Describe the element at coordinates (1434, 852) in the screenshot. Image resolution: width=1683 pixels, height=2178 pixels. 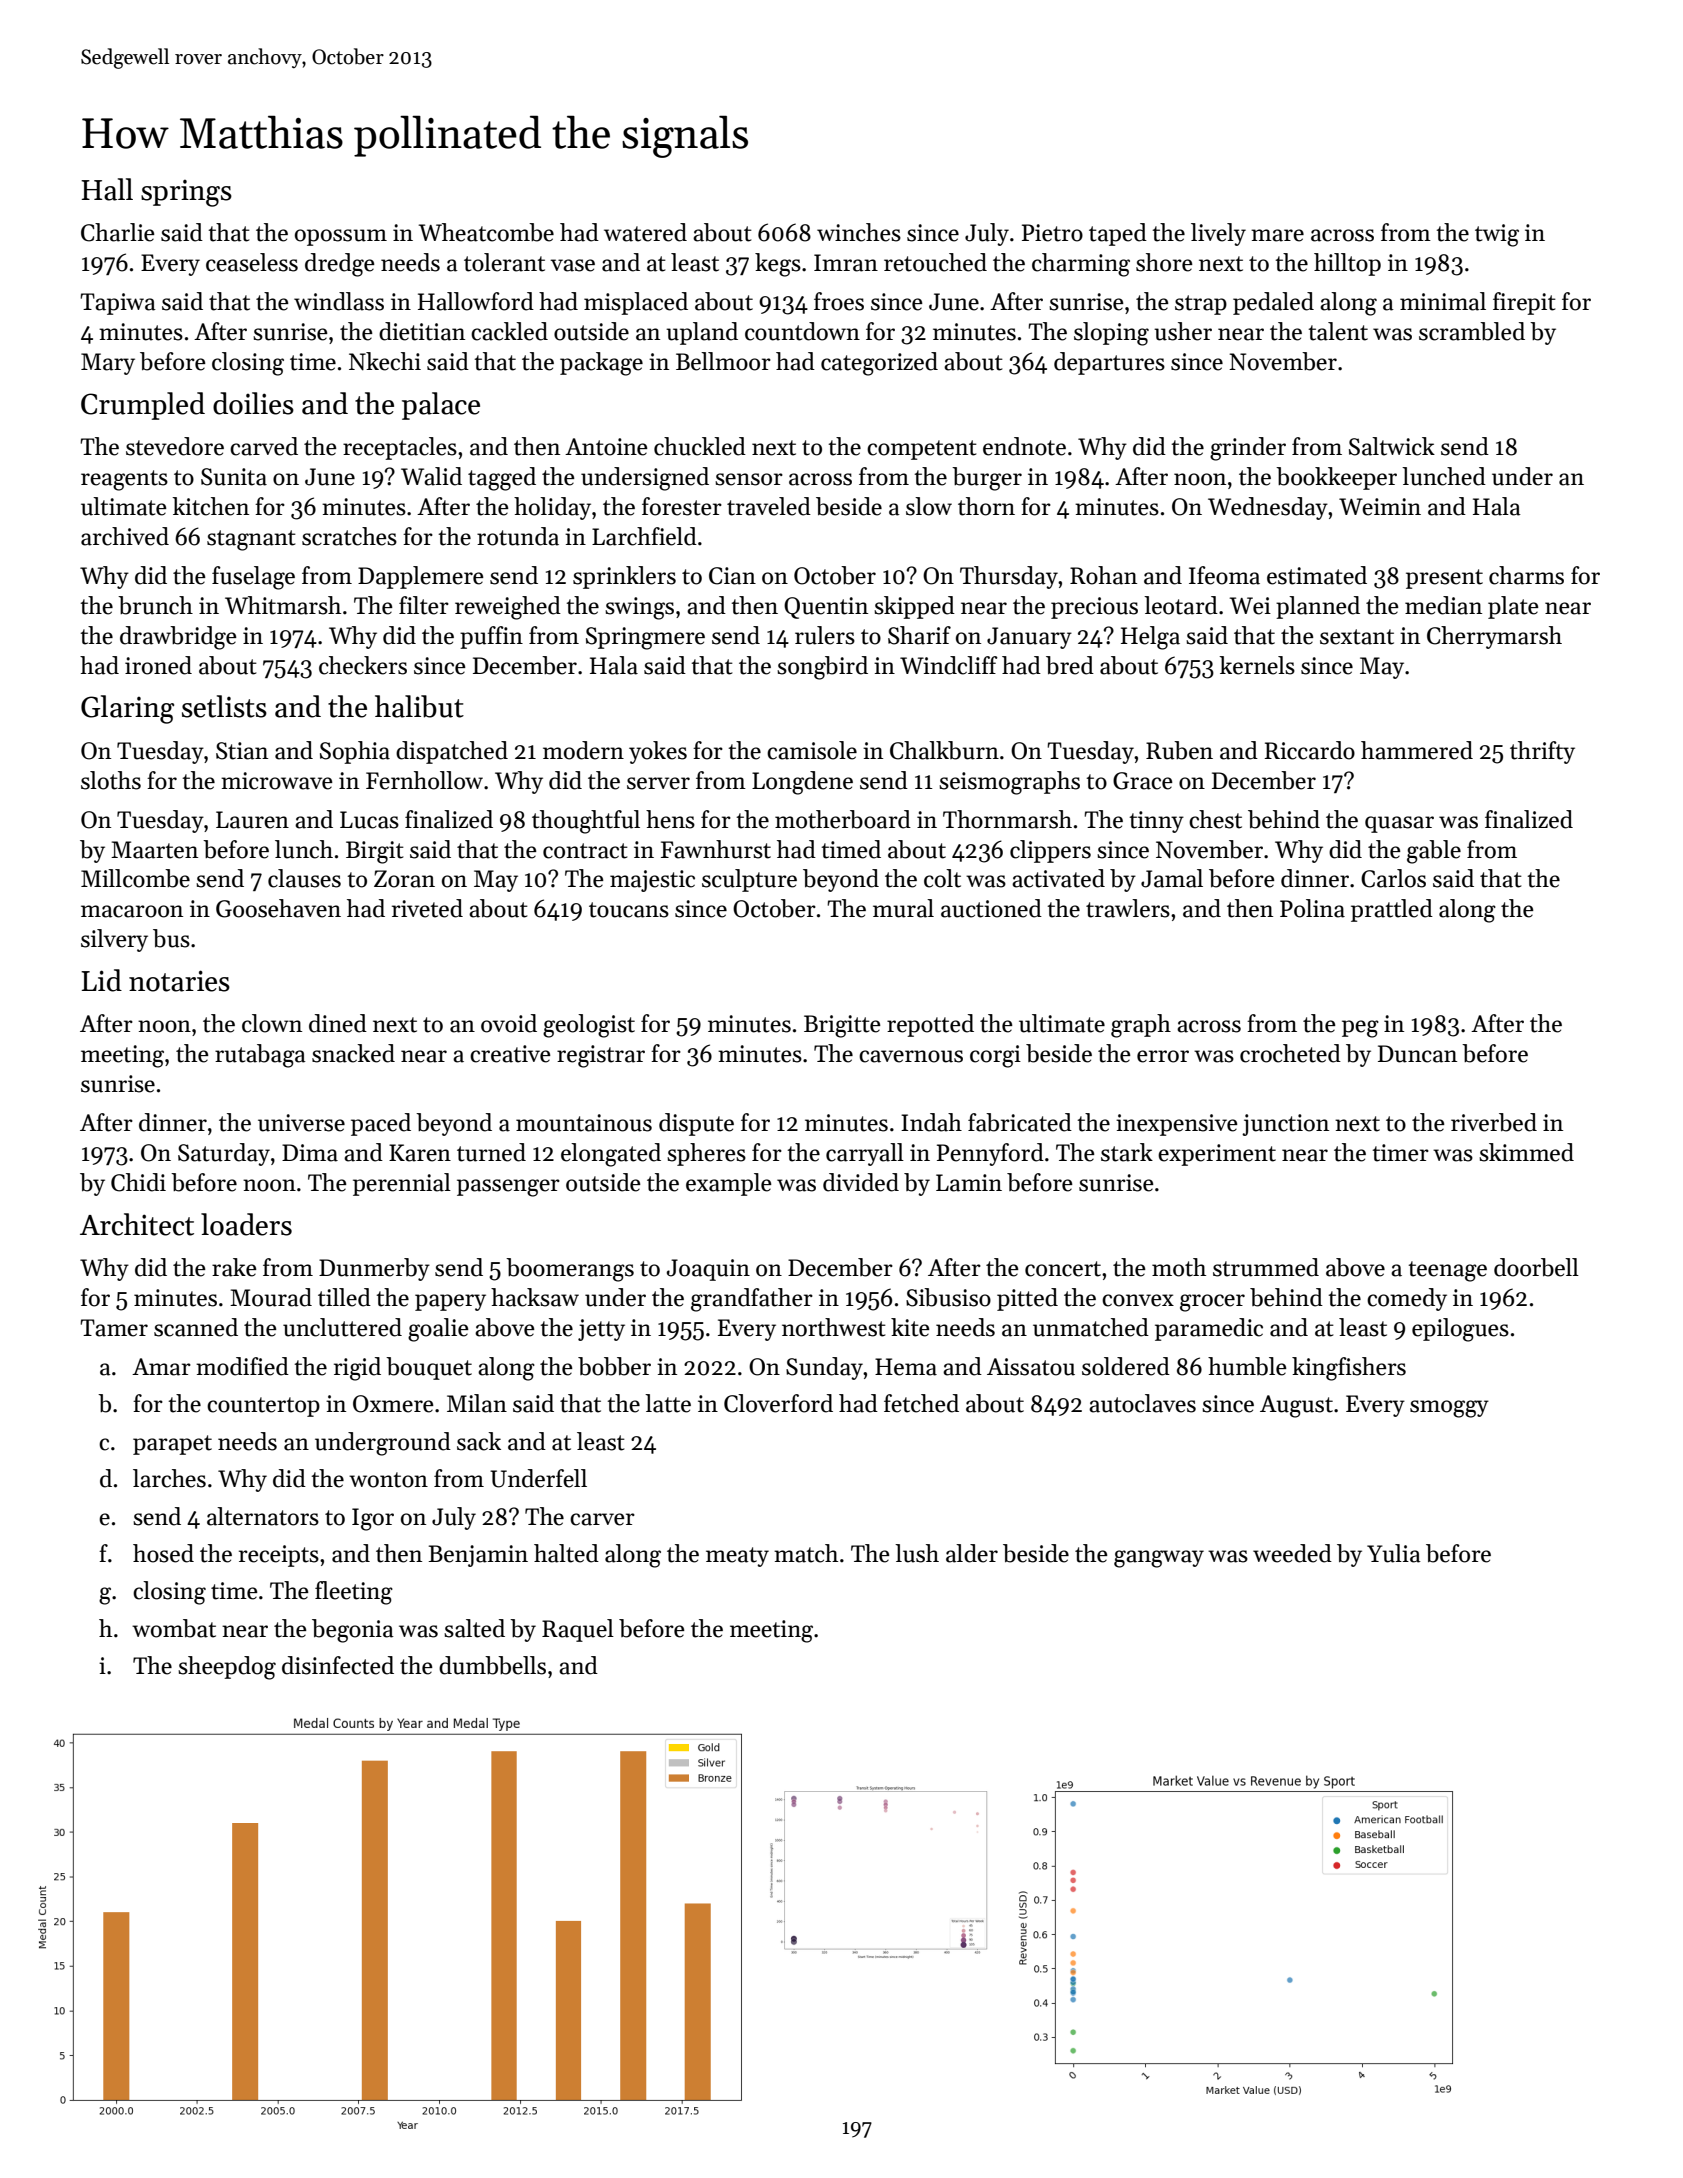
I see `gable` at that location.
